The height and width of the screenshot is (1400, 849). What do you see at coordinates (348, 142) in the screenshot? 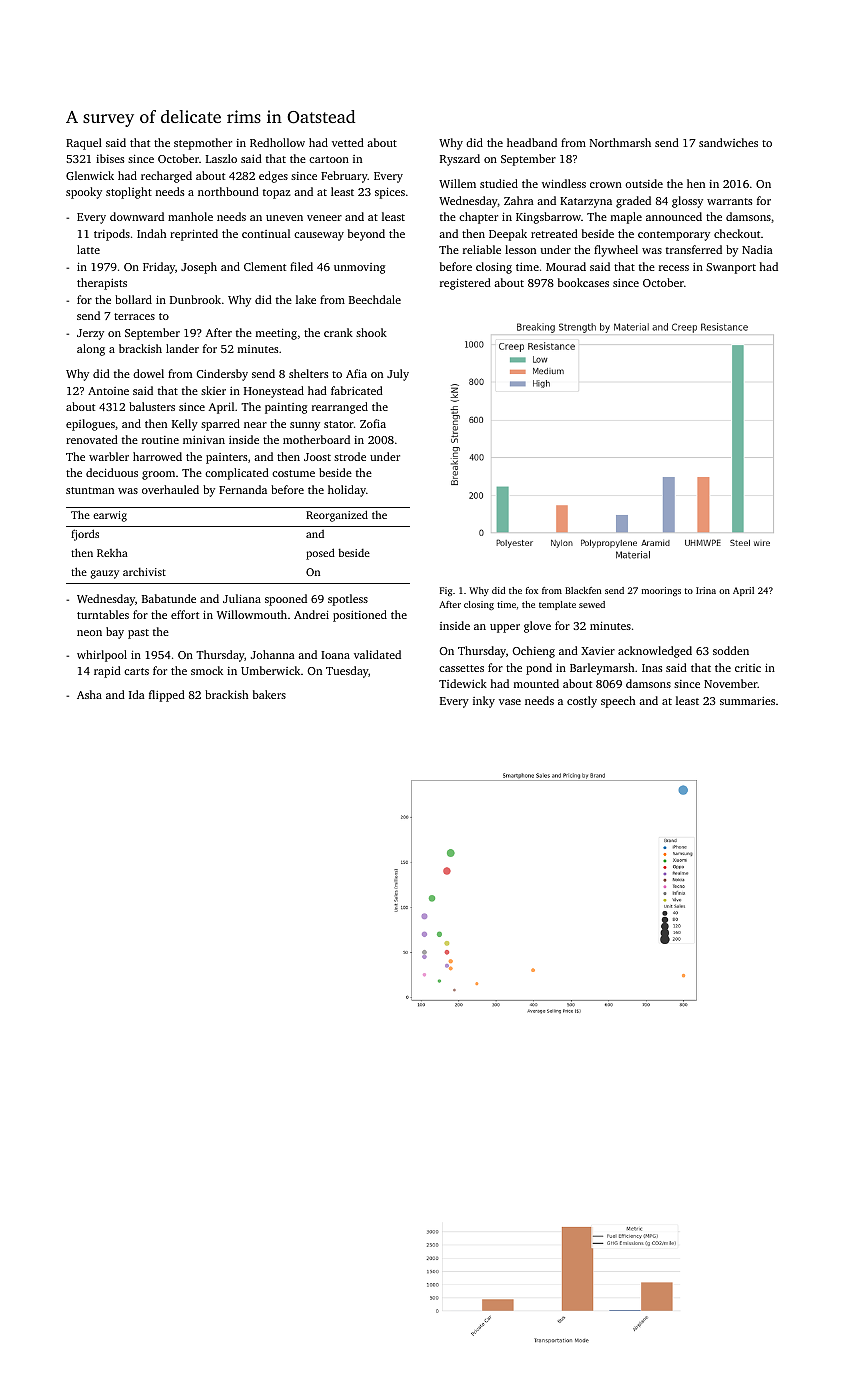
I see `vetted` at bounding box center [348, 142].
